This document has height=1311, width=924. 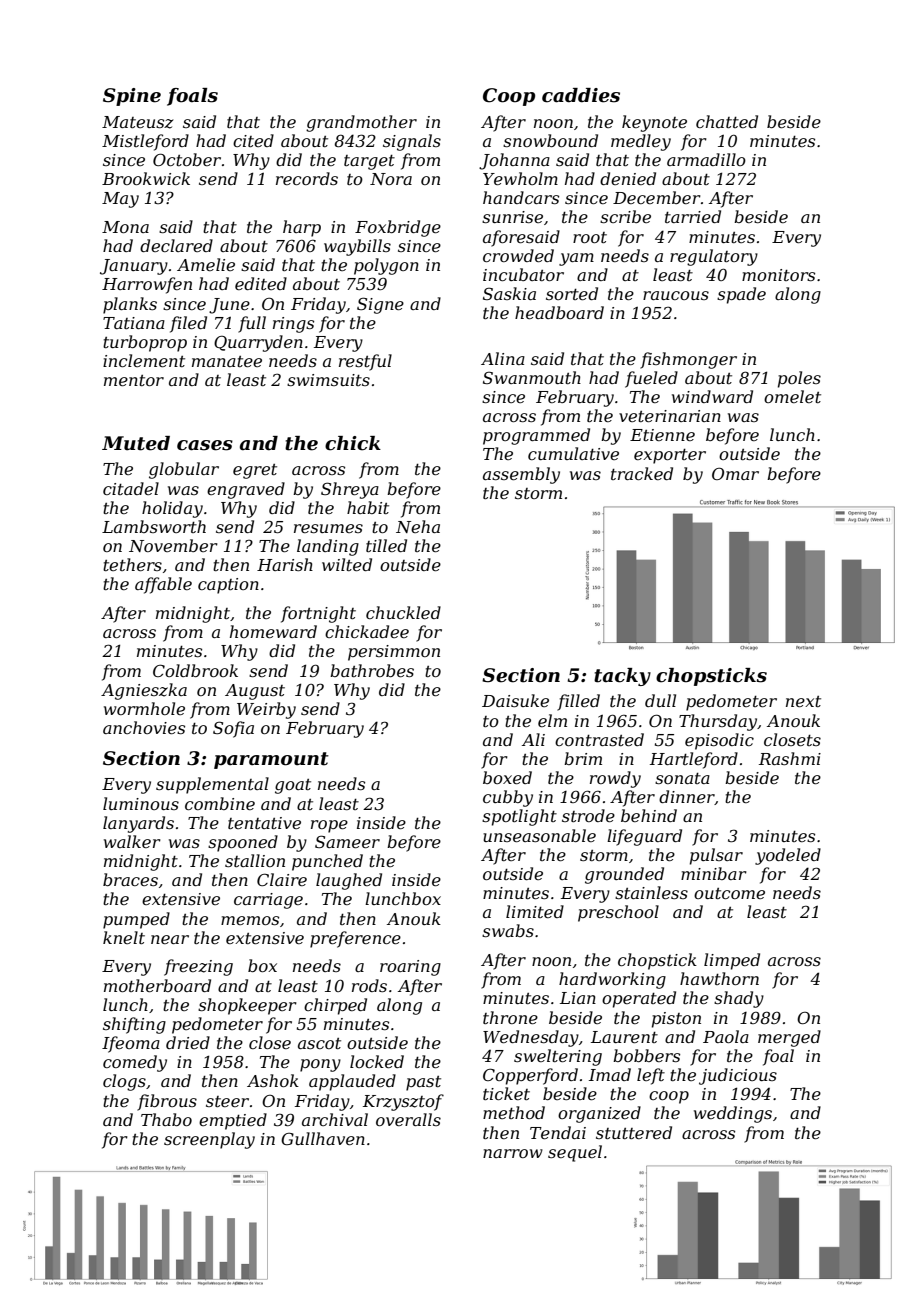 I want to click on Harish, so click(x=285, y=564).
